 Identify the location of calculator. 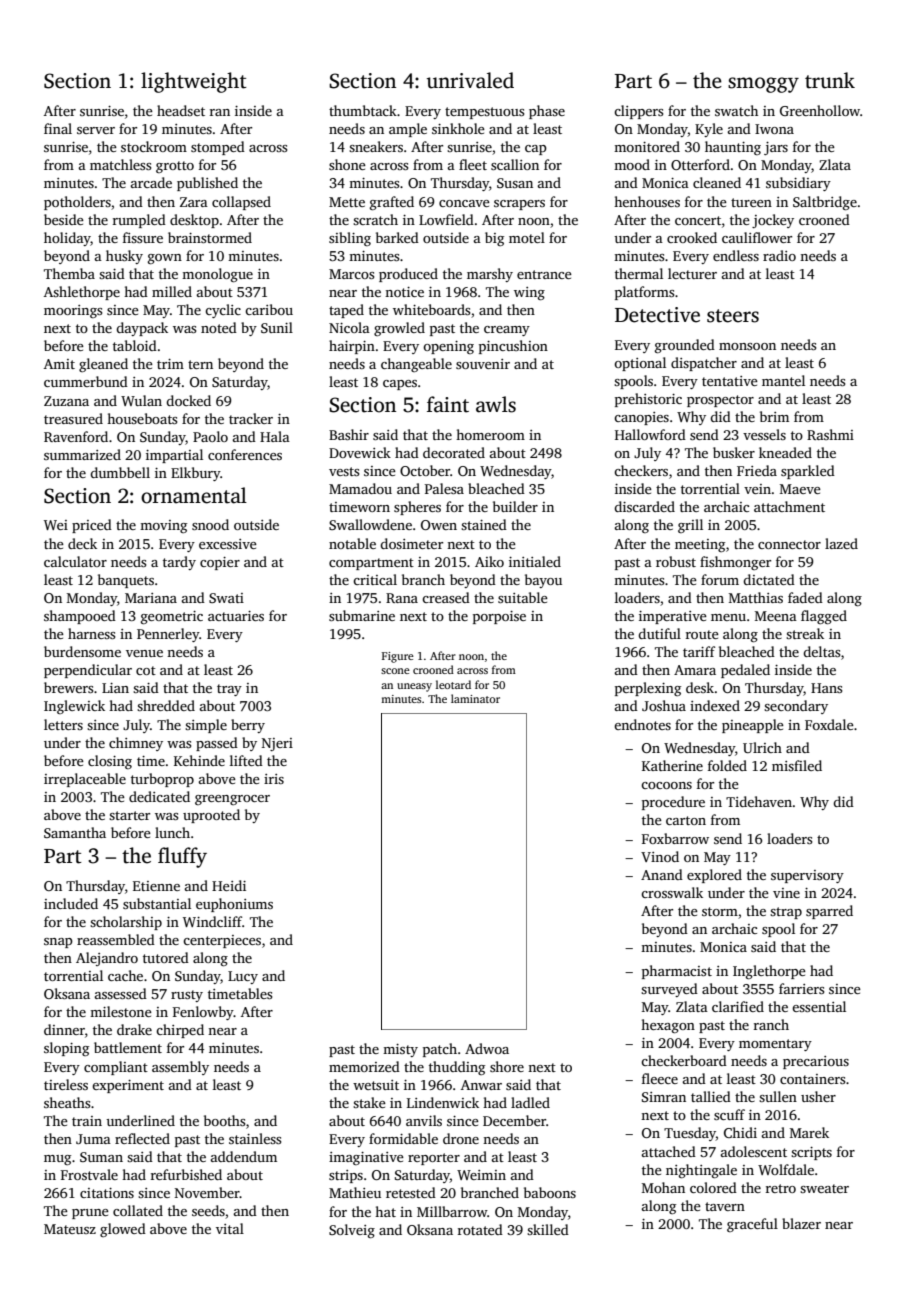
(75, 561).
